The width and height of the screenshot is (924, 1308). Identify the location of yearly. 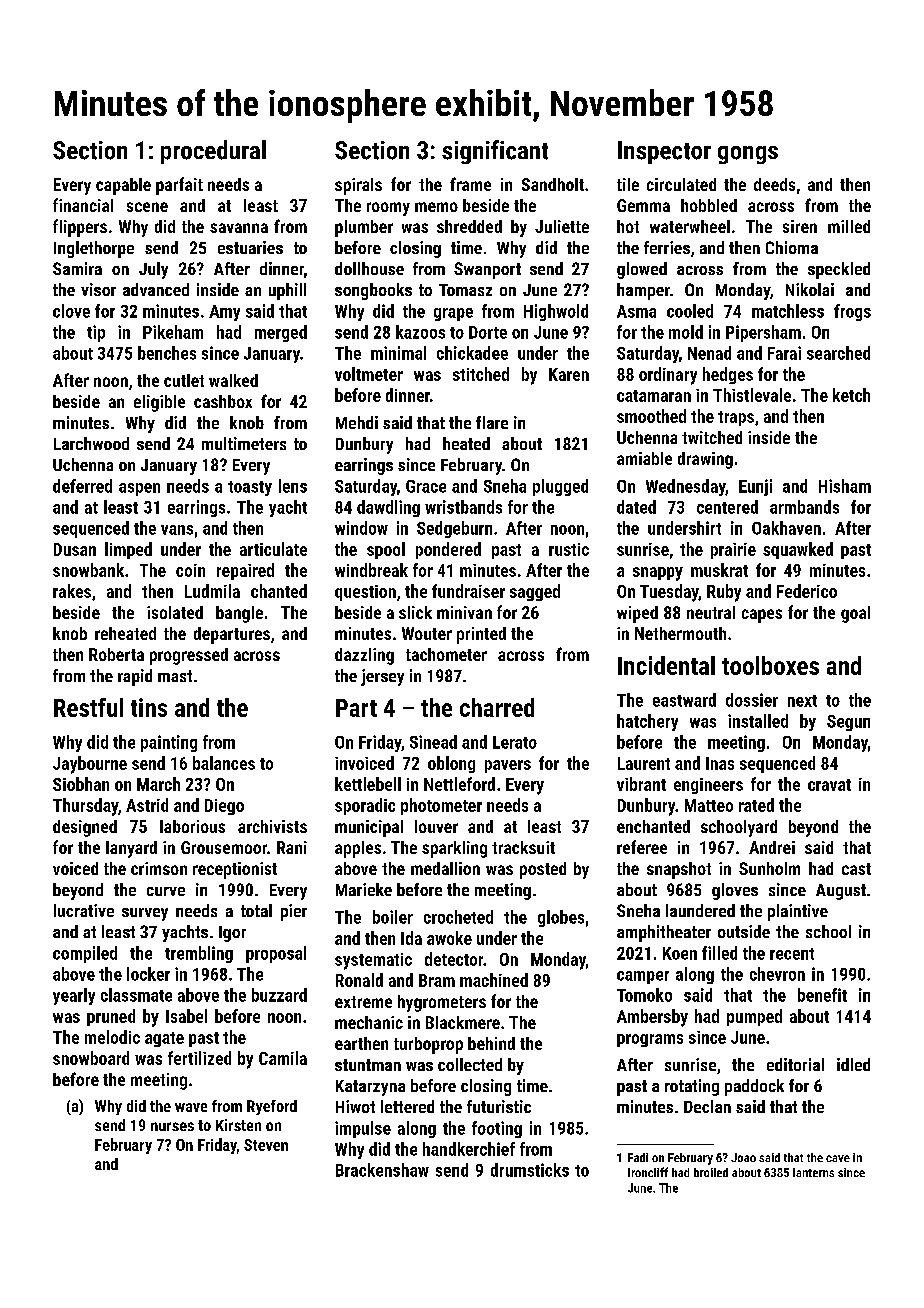
(74, 996).
